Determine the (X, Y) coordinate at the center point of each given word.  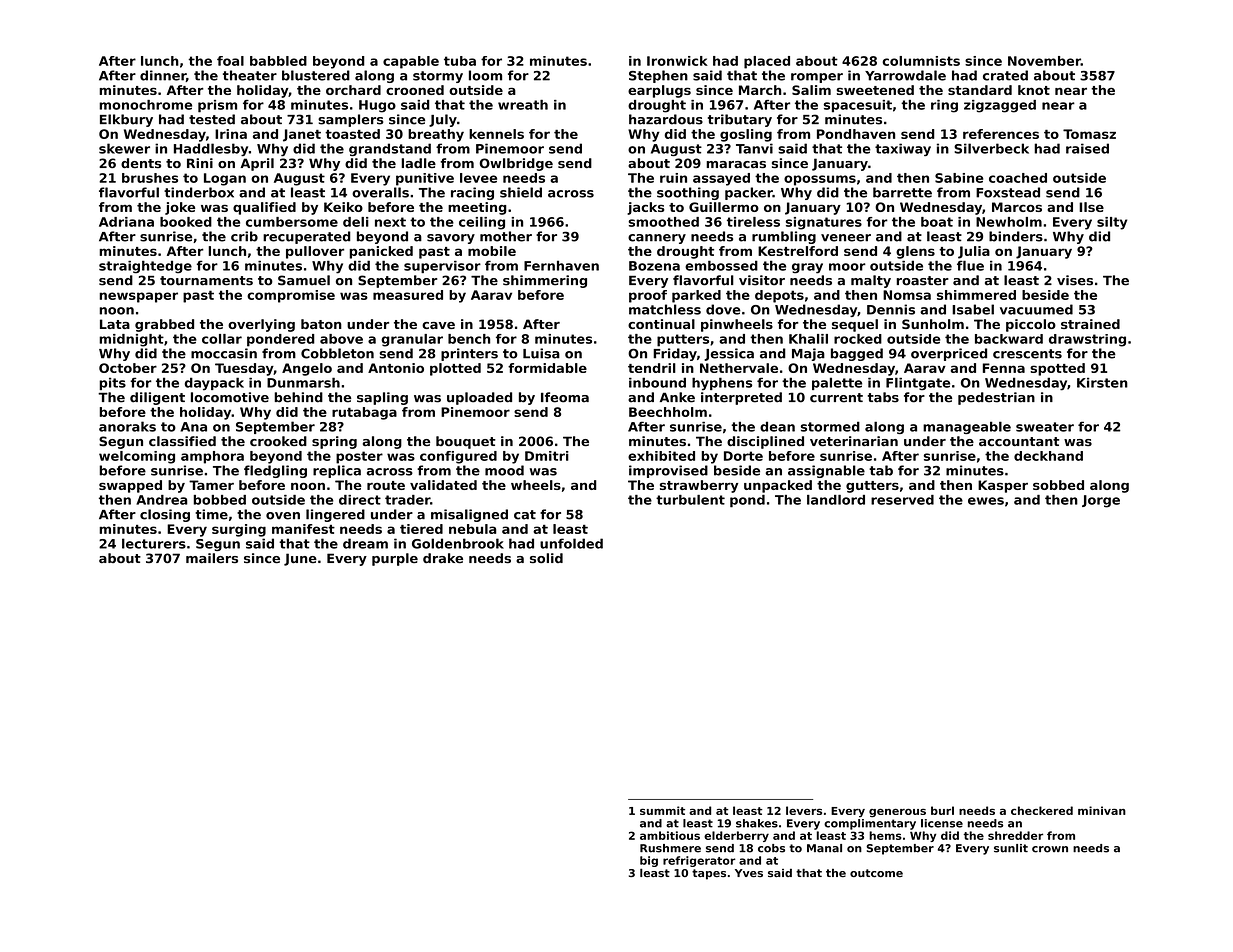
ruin (673, 178)
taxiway (903, 149)
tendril (652, 368)
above (341, 339)
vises (1075, 280)
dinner (163, 76)
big (649, 861)
